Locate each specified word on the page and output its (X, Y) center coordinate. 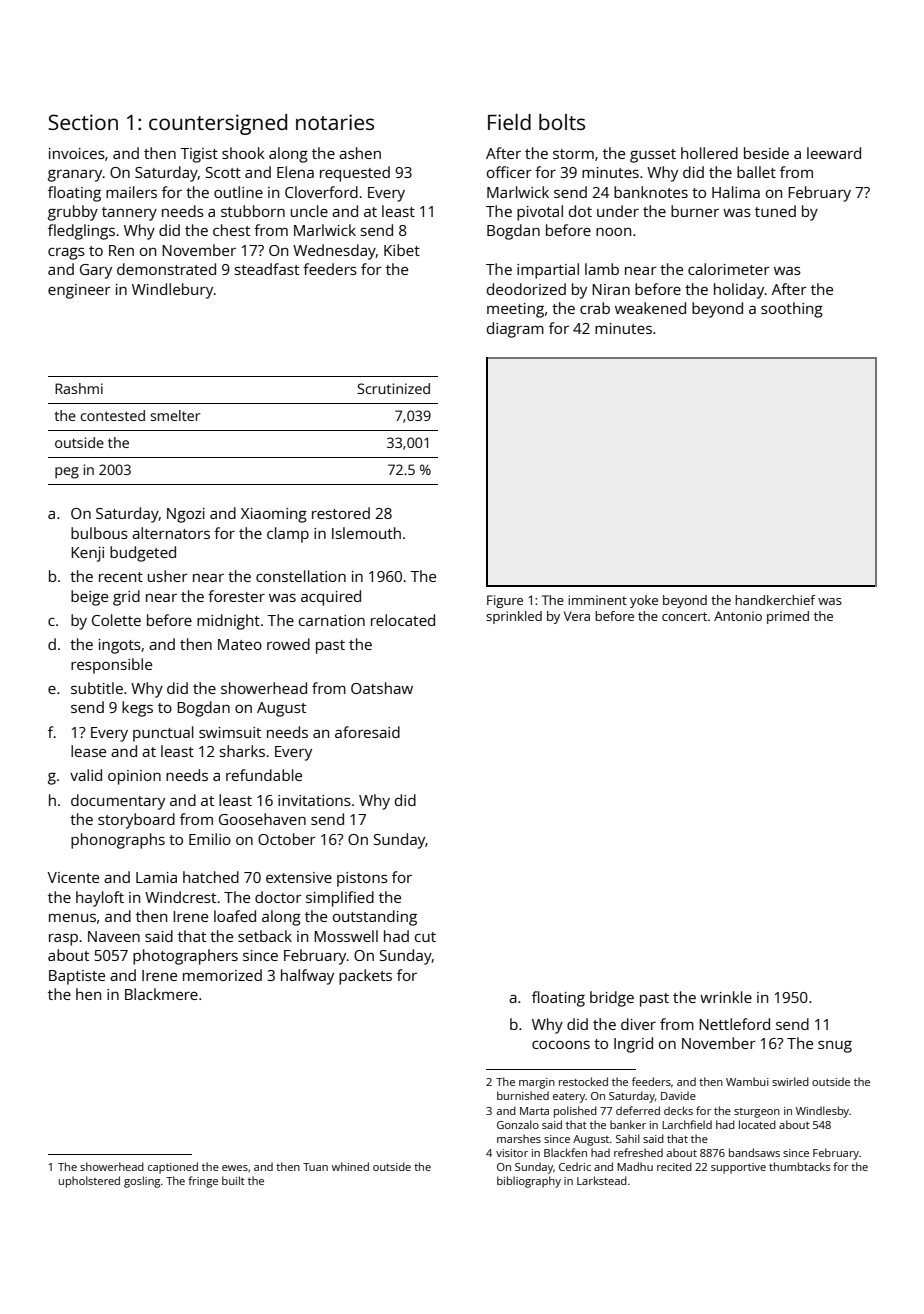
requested (355, 174)
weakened (650, 308)
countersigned (218, 124)
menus (72, 918)
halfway (307, 977)
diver (638, 1024)
